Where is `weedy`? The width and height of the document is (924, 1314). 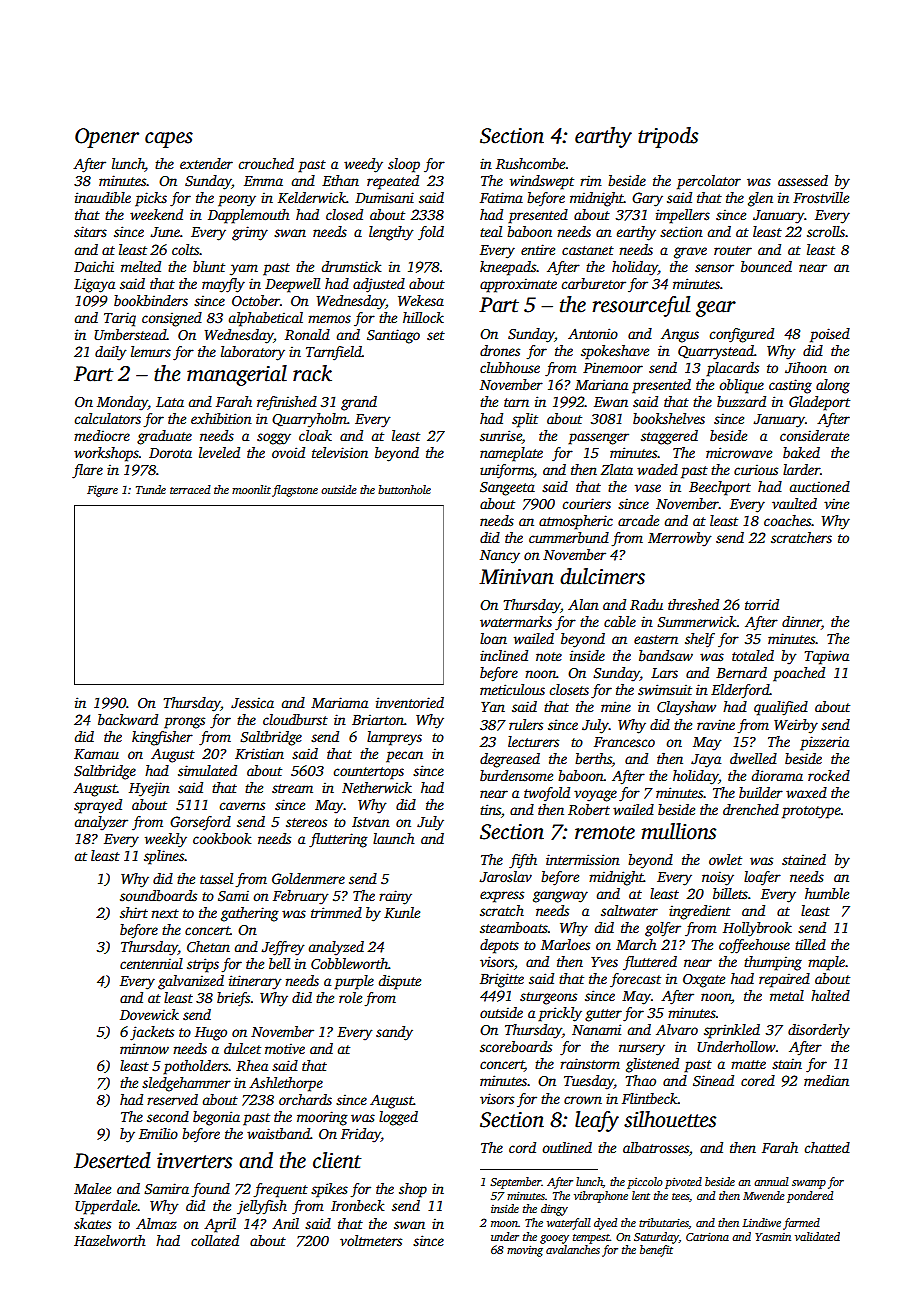 weedy is located at coordinates (363, 165).
